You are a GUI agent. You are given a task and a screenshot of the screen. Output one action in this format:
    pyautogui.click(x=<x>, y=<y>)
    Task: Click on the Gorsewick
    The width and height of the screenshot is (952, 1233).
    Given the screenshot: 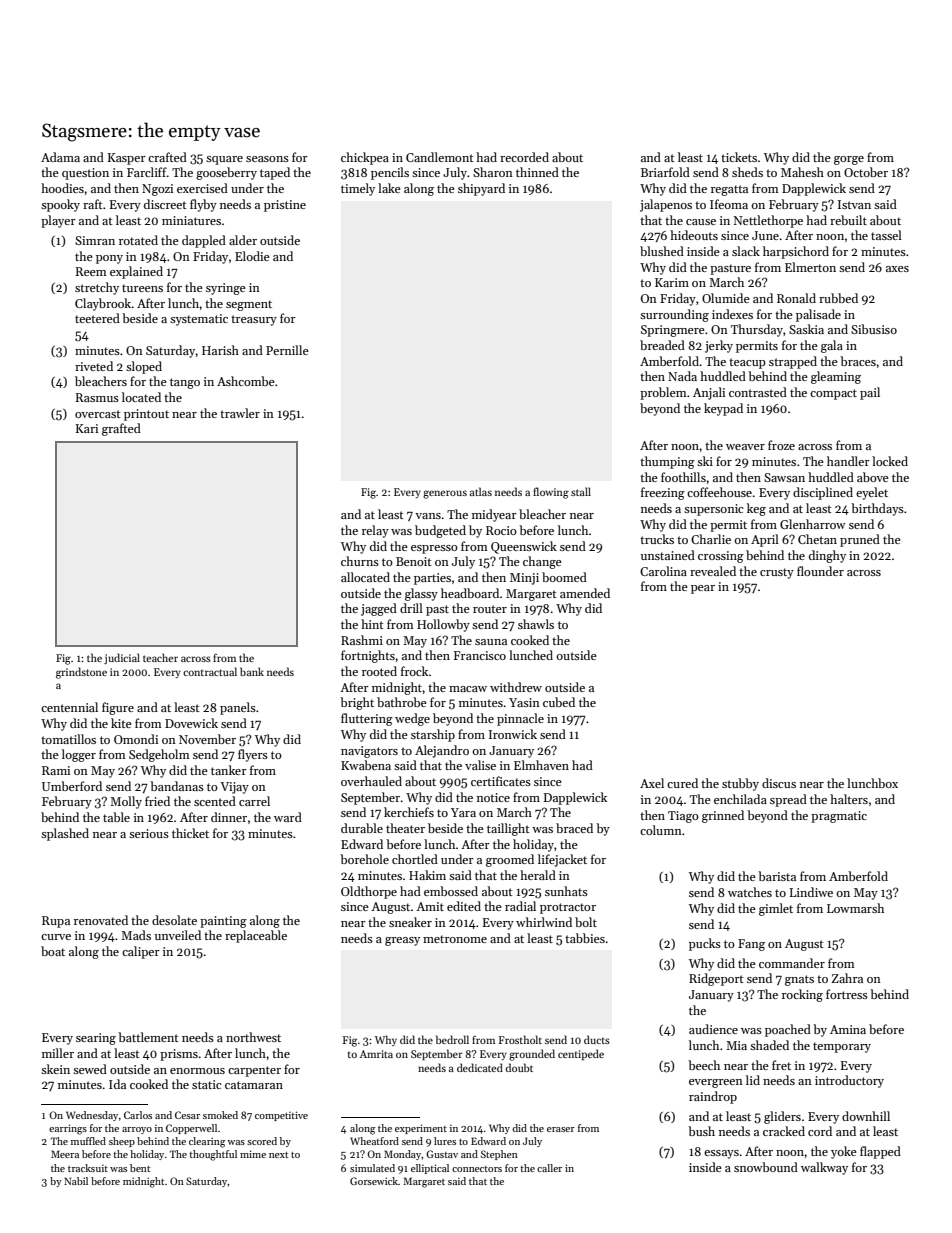 What is the action you would take?
    pyautogui.click(x=374, y=1181)
